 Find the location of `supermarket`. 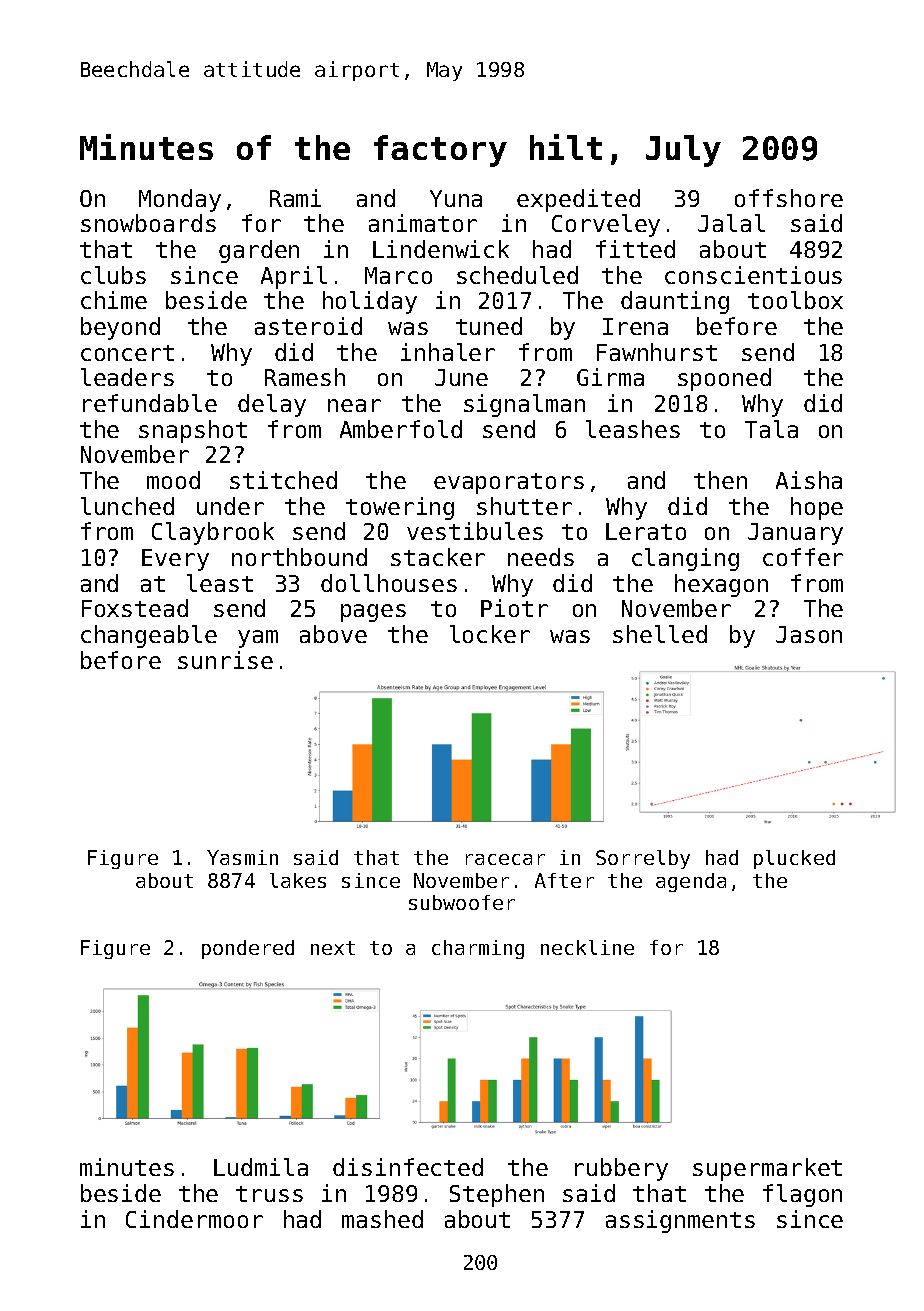

supermarket is located at coordinates (767, 1169).
